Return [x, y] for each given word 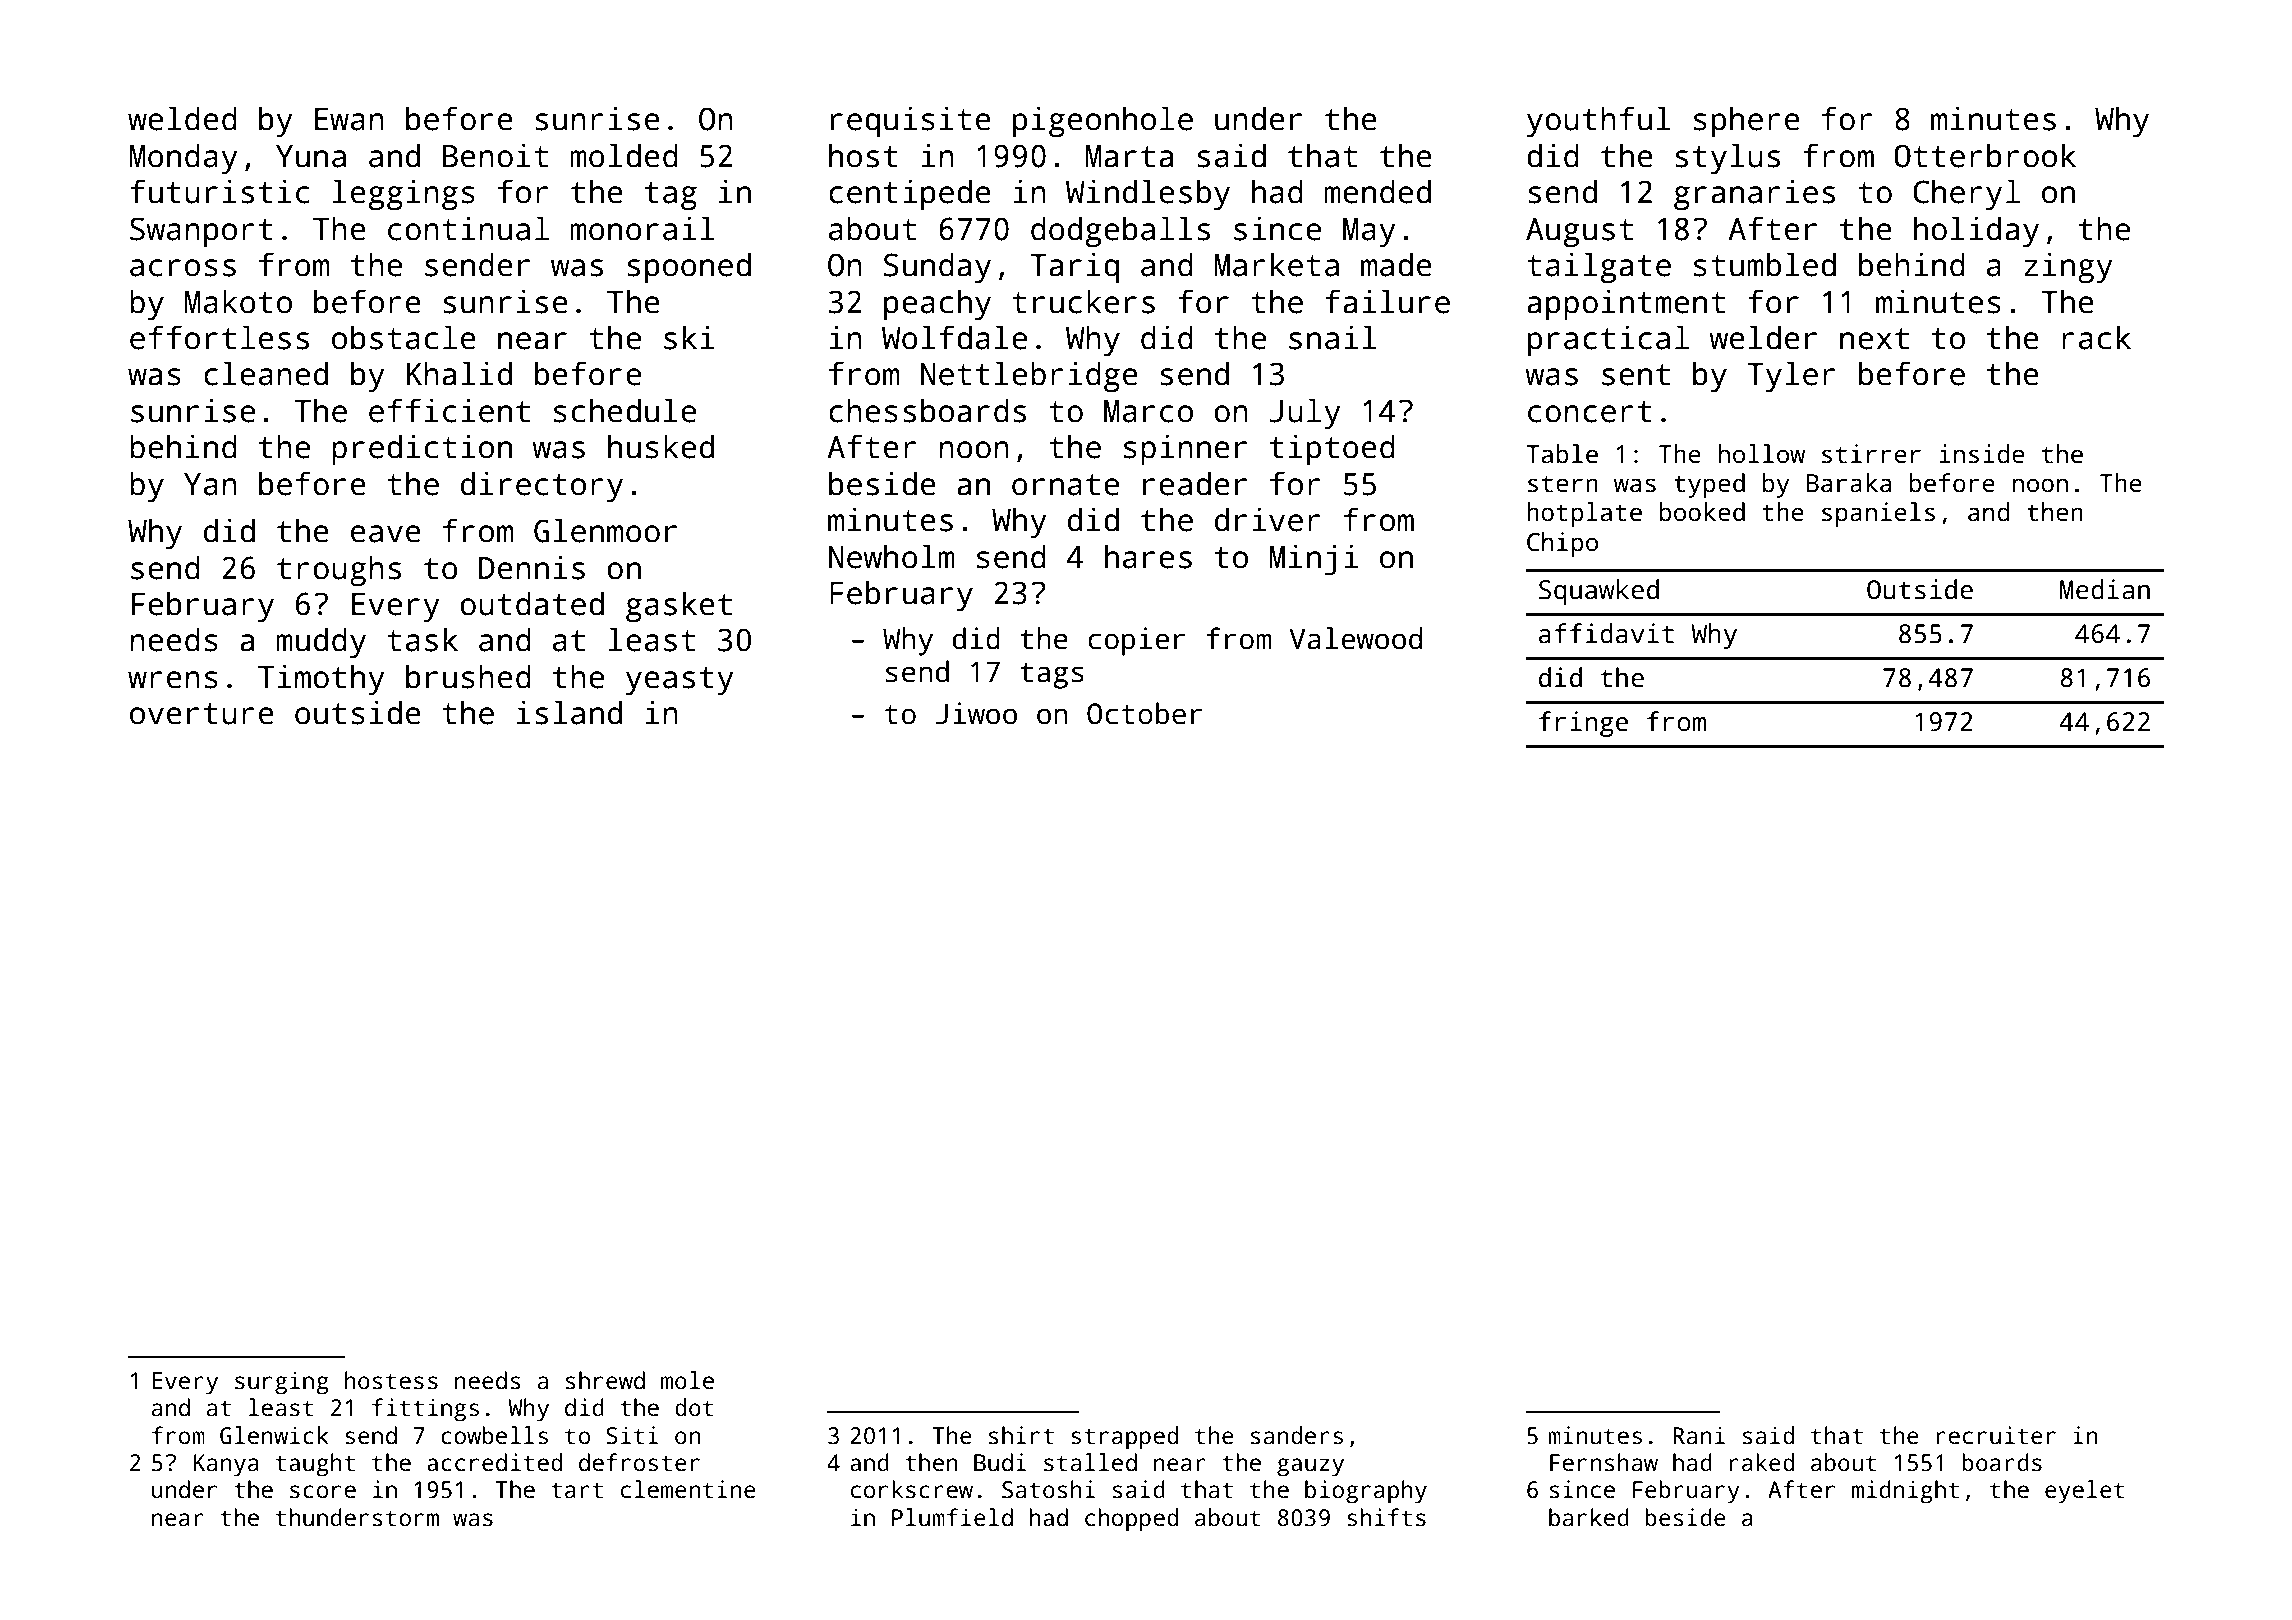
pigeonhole [1103, 121]
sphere [1747, 121]
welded [182, 118]
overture [202, 714]
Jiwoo [976, 713]
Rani [1699, 1435]
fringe [1583, 724]
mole [687, 1380]
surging [282, 1383]
